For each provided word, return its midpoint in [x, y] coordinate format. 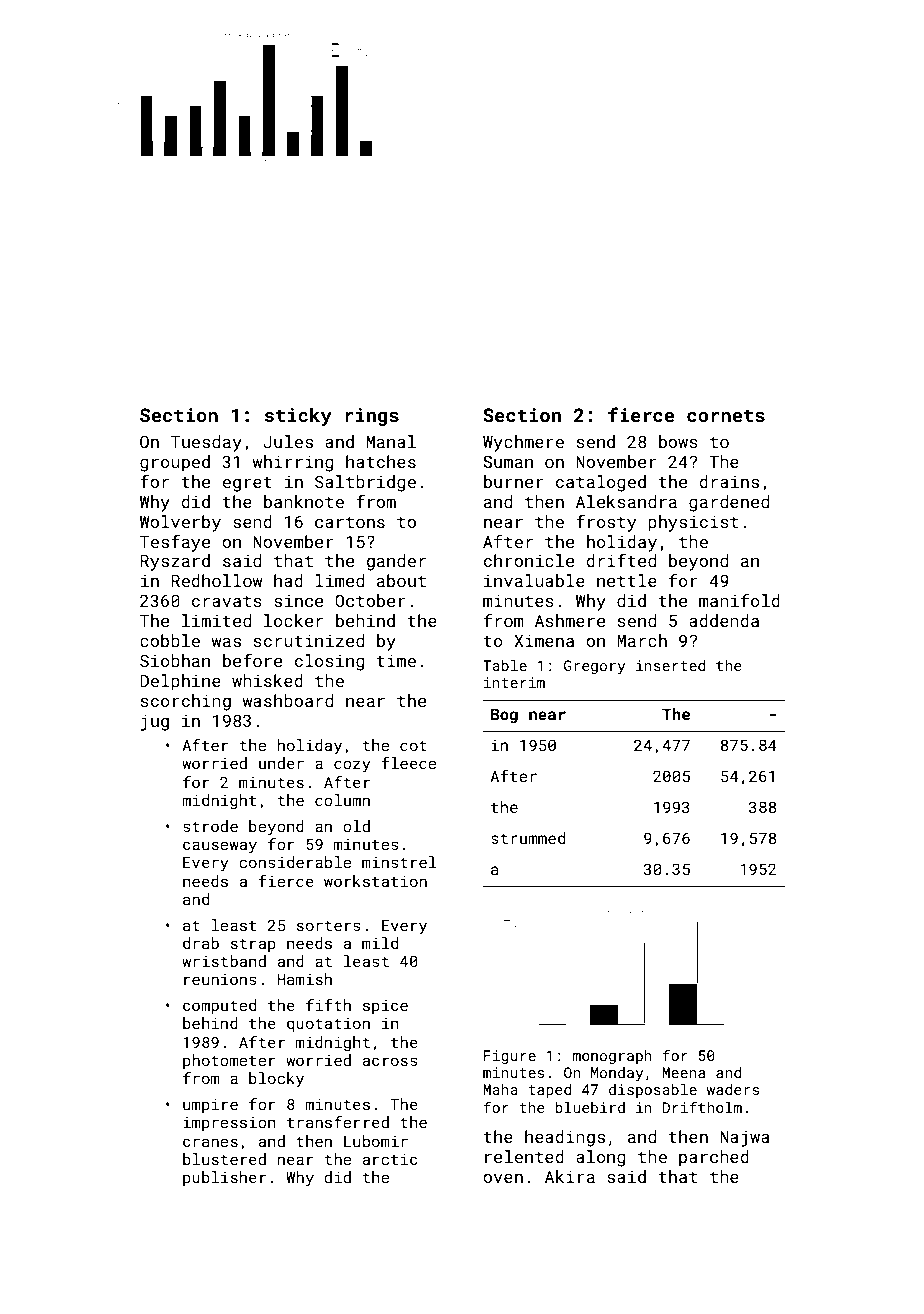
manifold [739, 600]
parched [714, 1158]
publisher [224, 1178]
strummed [528, 838]
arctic [390, 1159]
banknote [304, 501]
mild [380, 943]
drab [201, 943]
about [401, 580]
